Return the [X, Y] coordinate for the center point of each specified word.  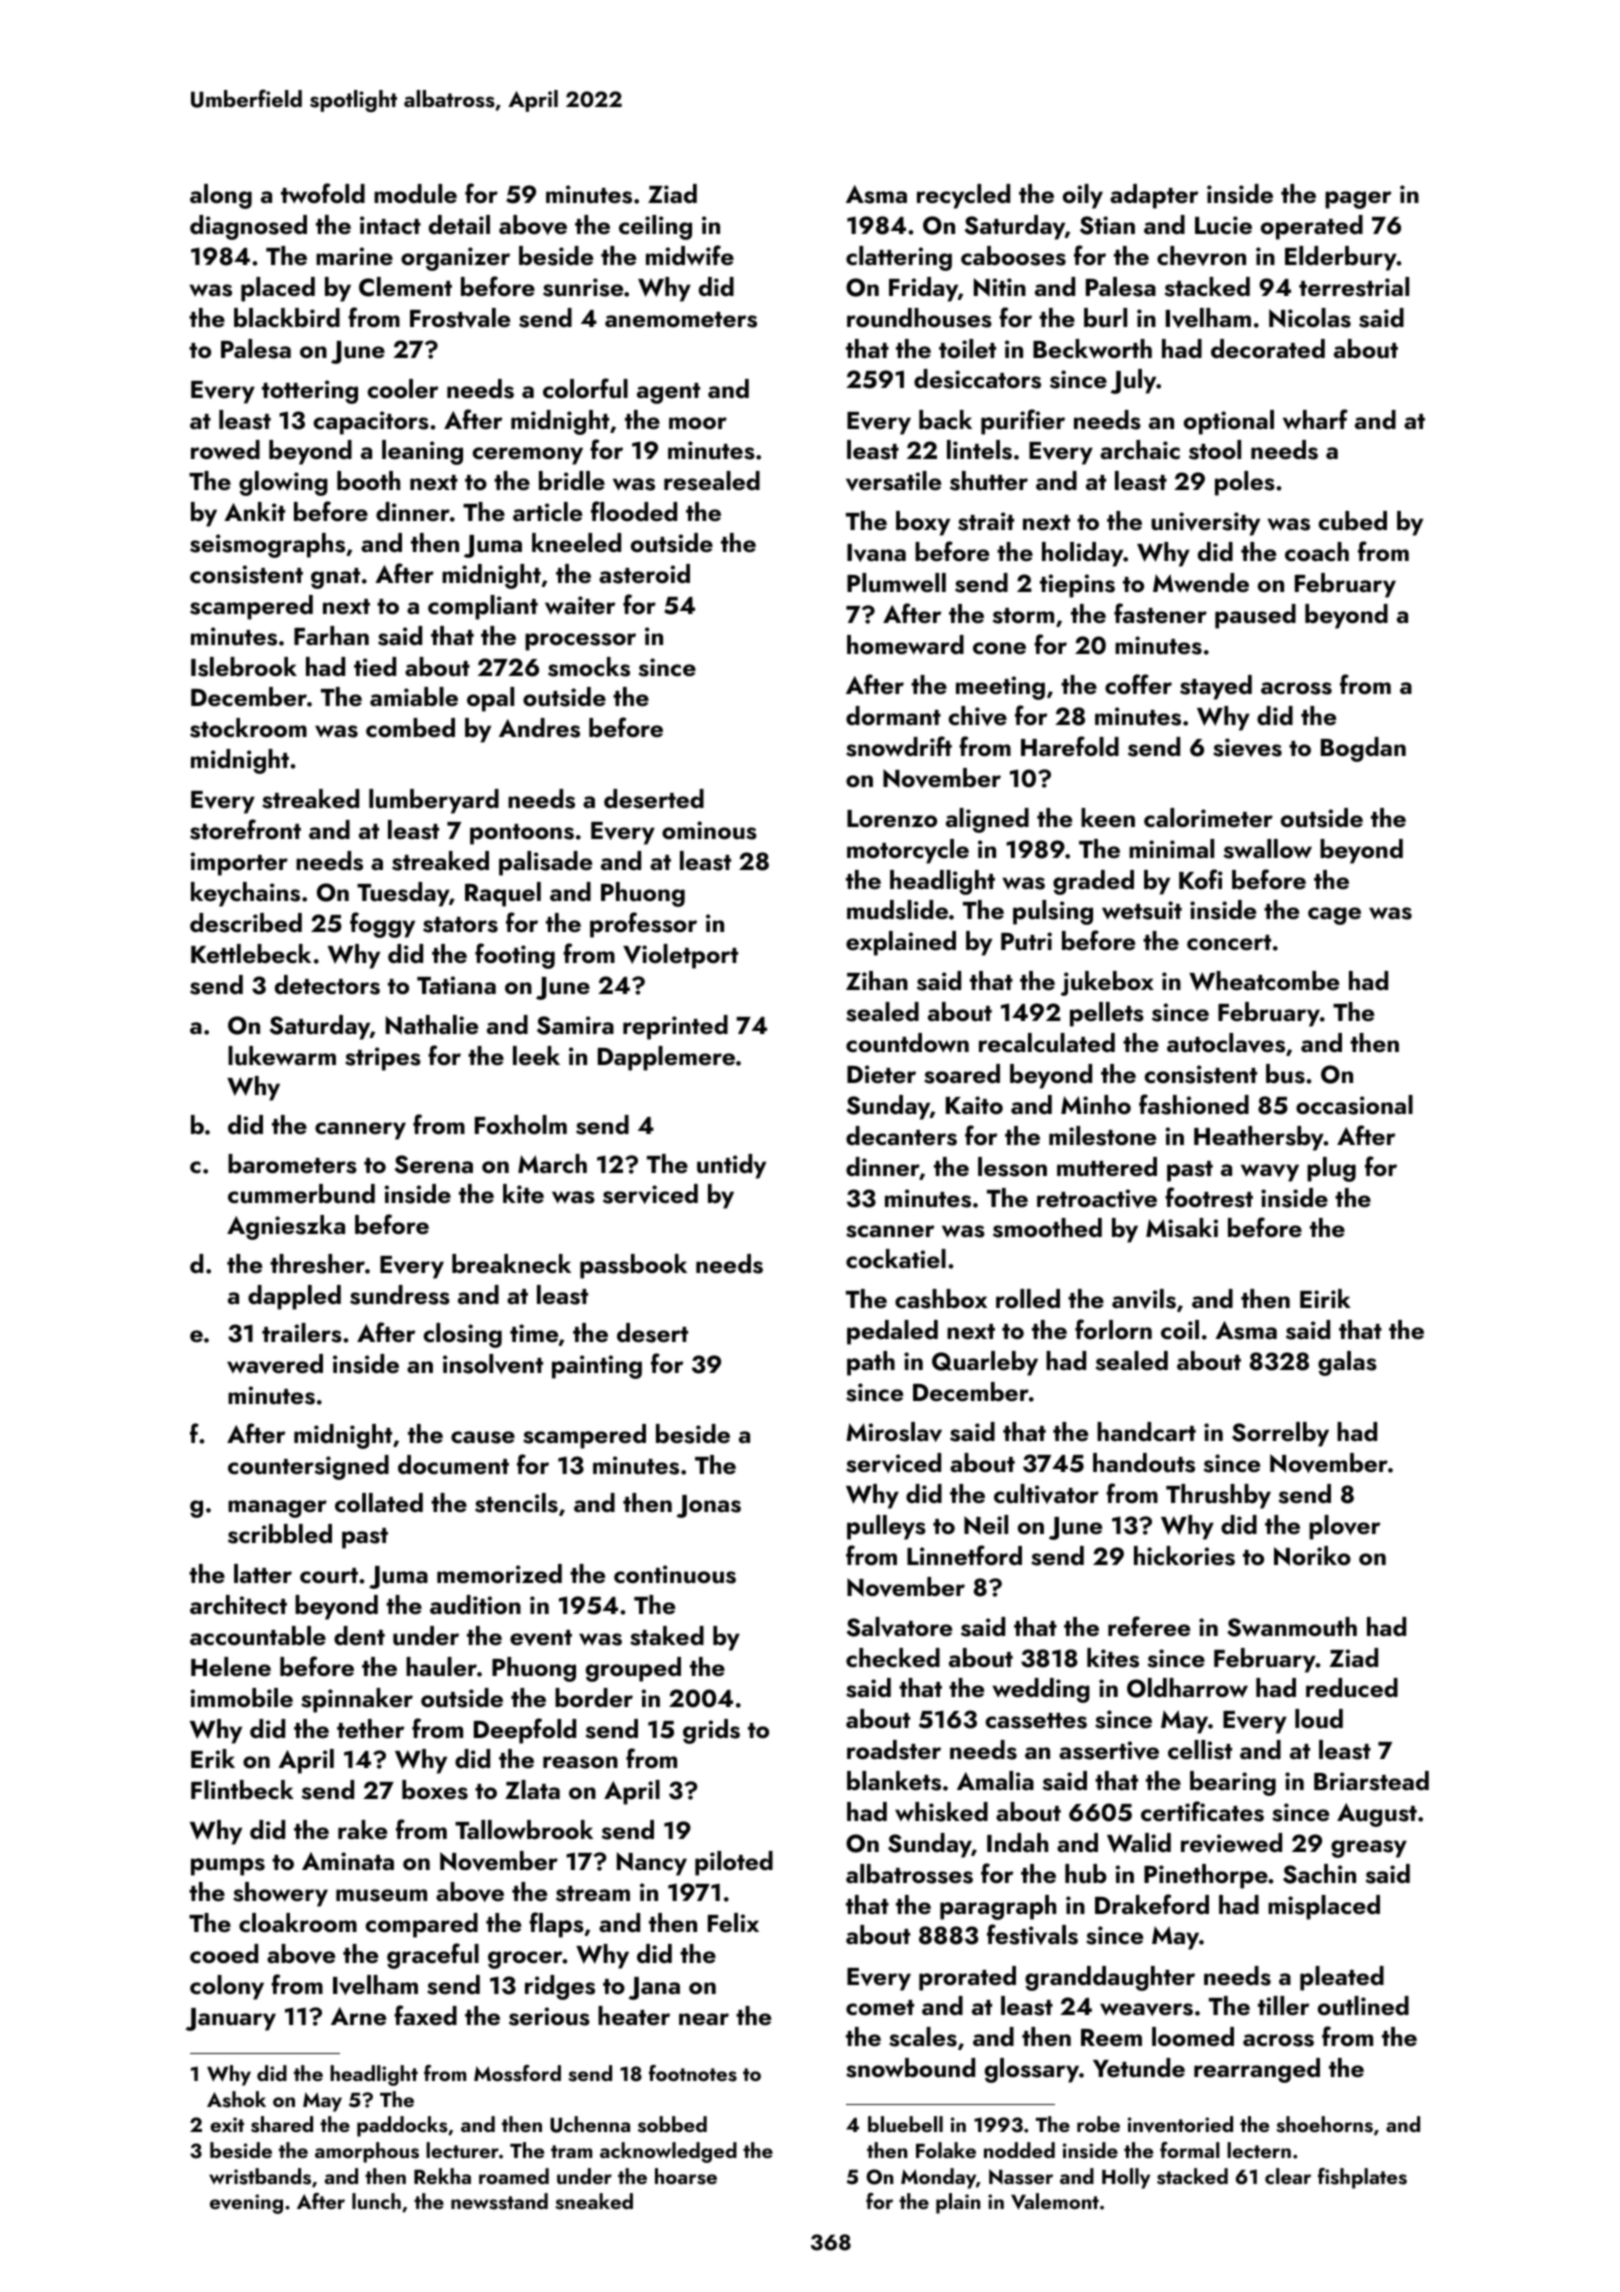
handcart [1146, 1431]
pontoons [522, 834]
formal [1190, 2150]
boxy [923, 523]
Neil [986, 1525]
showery [280, 1894]
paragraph [998, 1907]
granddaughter [1110, 1978]
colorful [585, 388]
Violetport [680, 956]
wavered [275, 1364]
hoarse [686, 2176]
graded [1093, 882]
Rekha [442, 2176]
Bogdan [1363, 749]
